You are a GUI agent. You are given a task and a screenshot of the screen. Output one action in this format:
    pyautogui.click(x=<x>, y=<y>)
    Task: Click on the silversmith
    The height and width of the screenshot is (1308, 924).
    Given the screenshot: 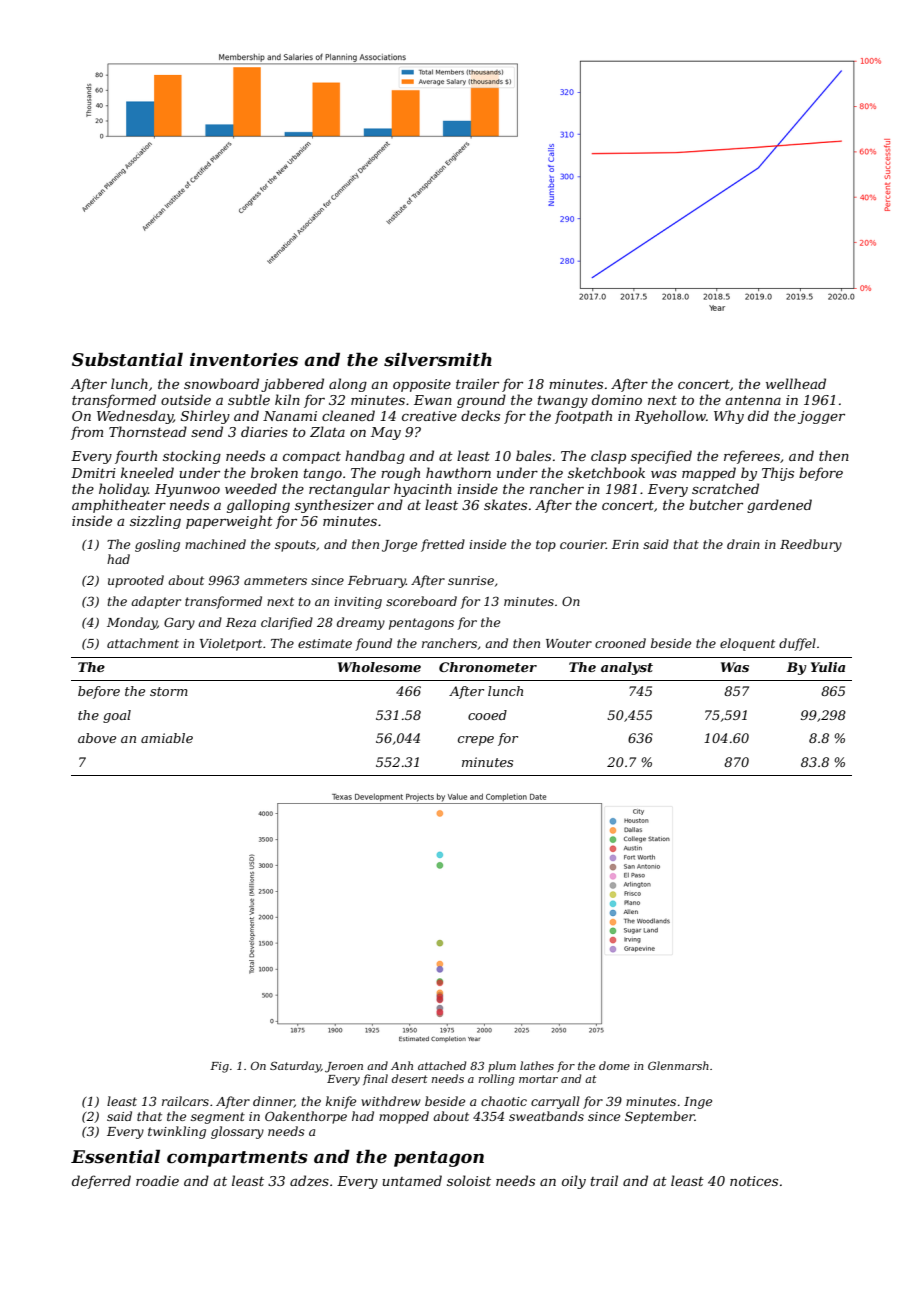 What is the action you would take?
    pyautogui.click(x=438, y=359)
